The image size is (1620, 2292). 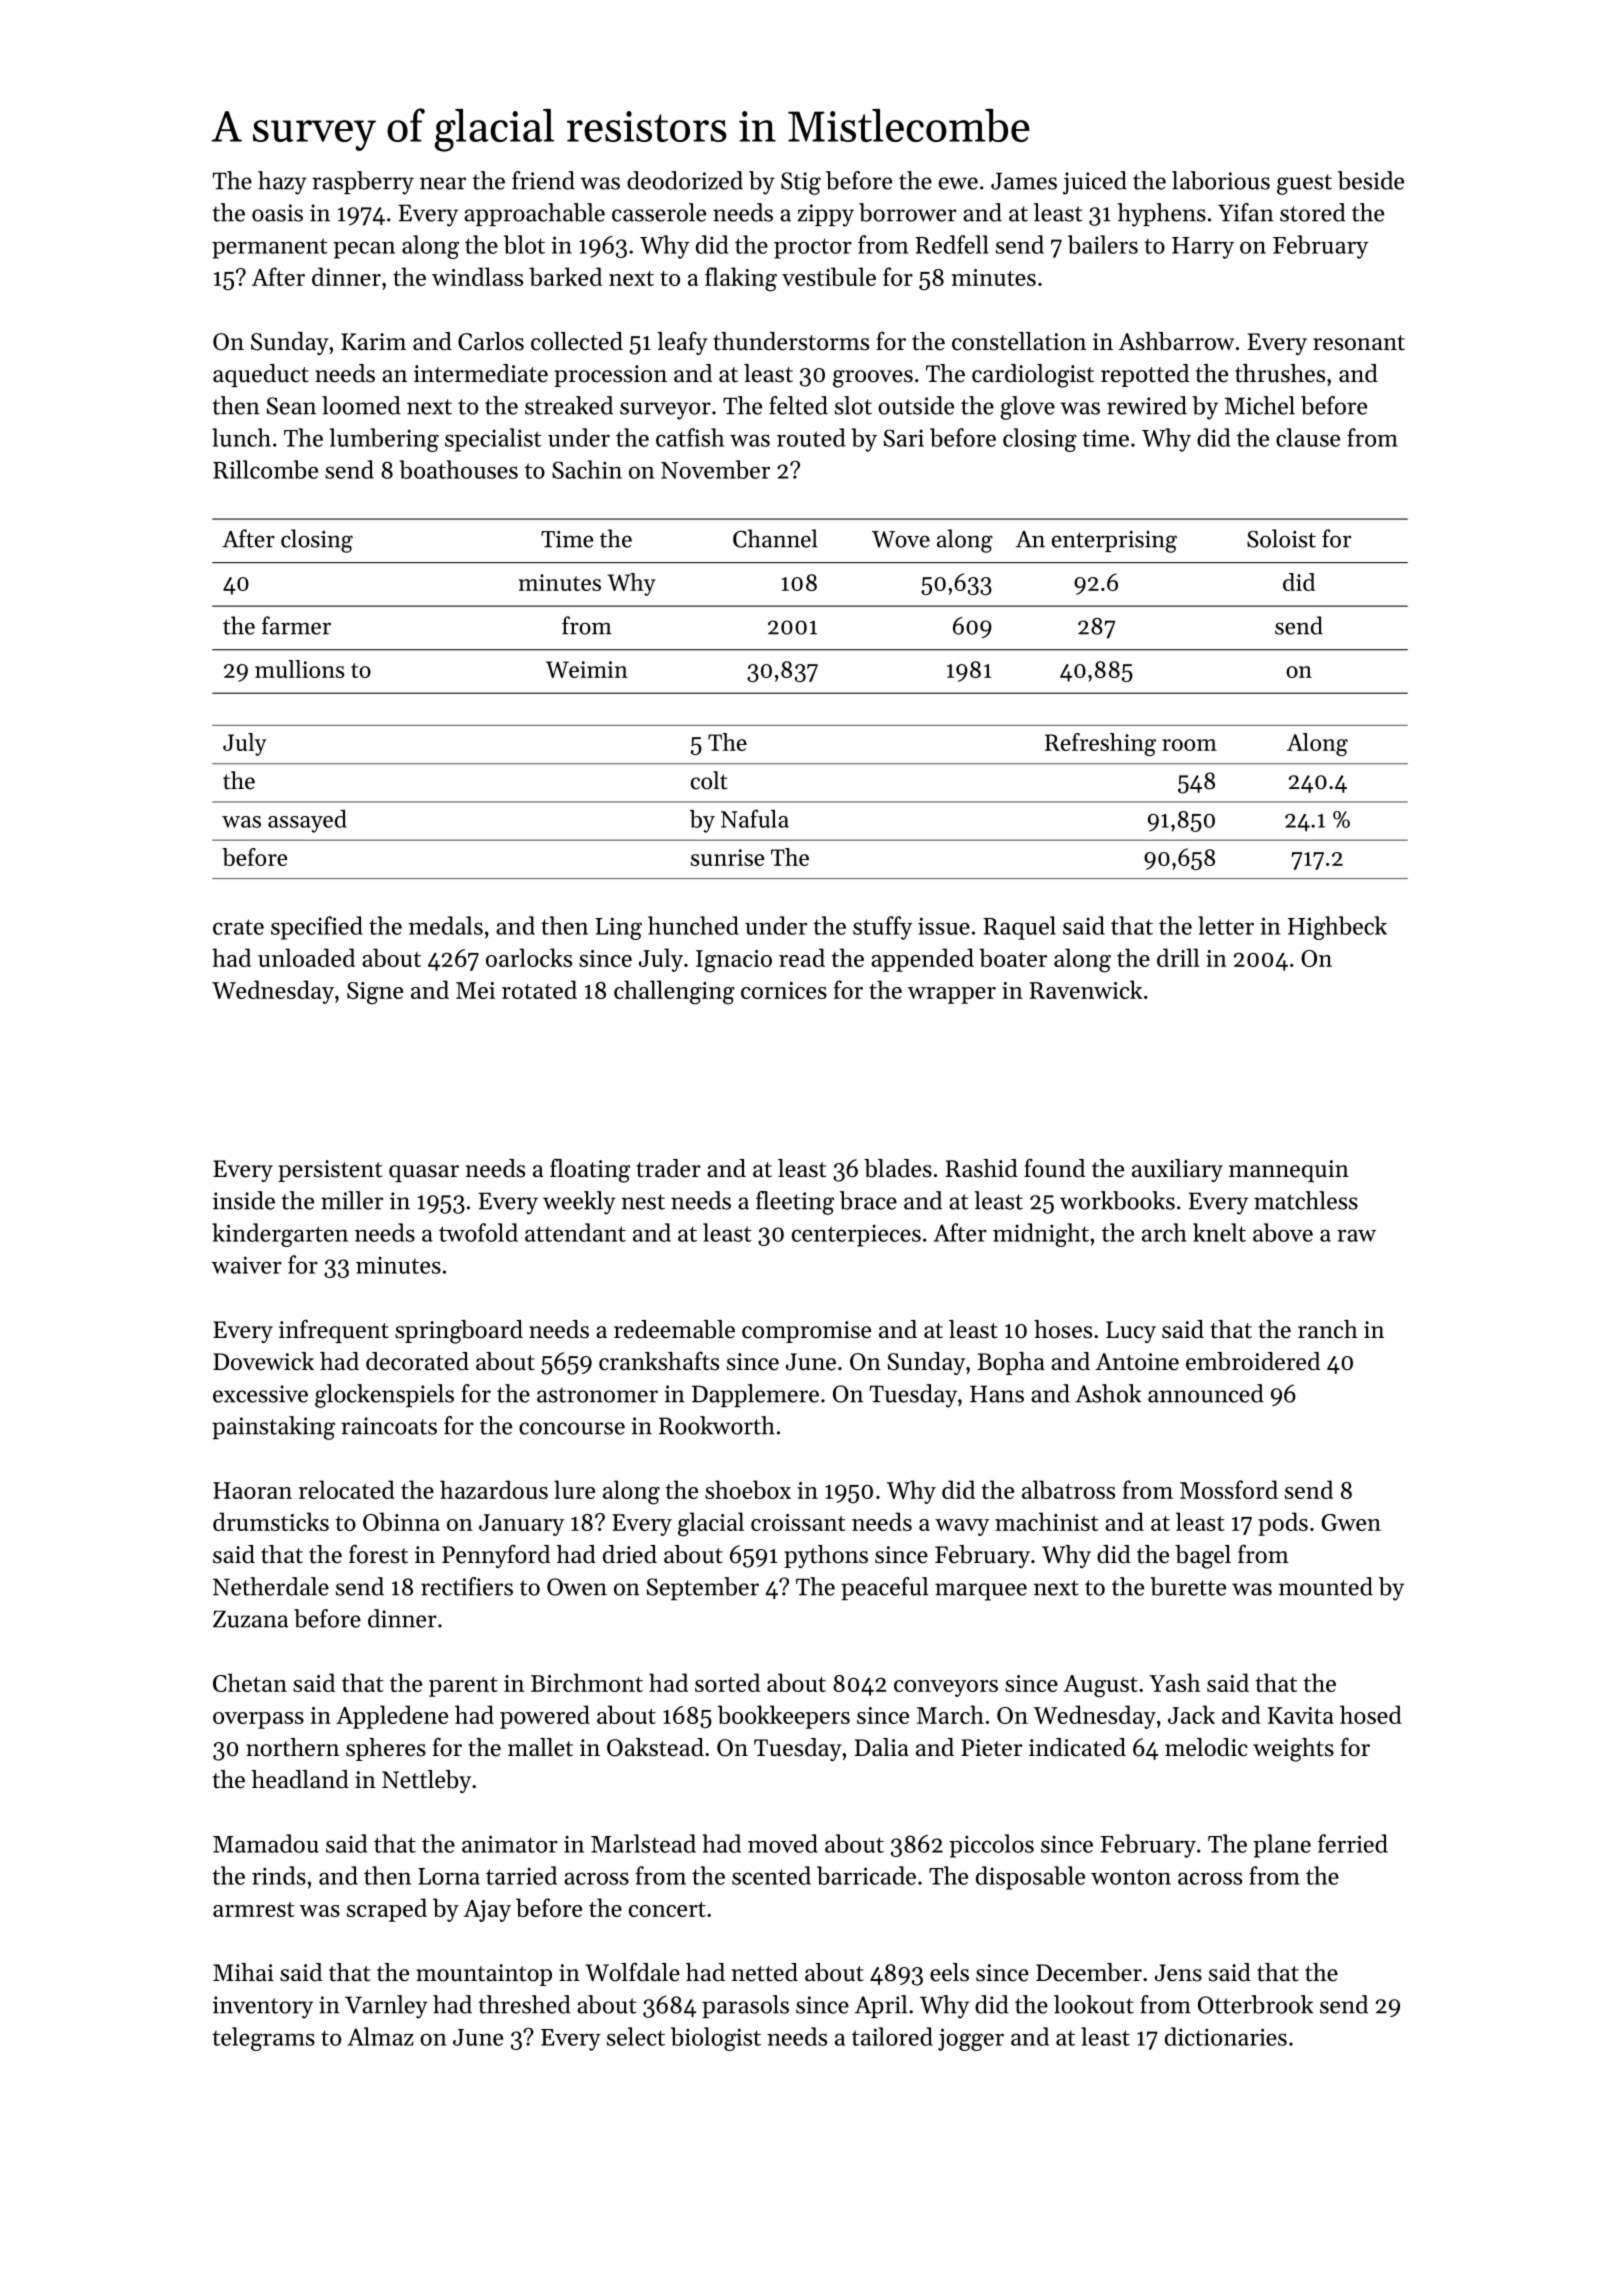 What do you see at coordinates (643, 1843) in the image?
I see `Marlstead` at bounding box center [643, 1843].
